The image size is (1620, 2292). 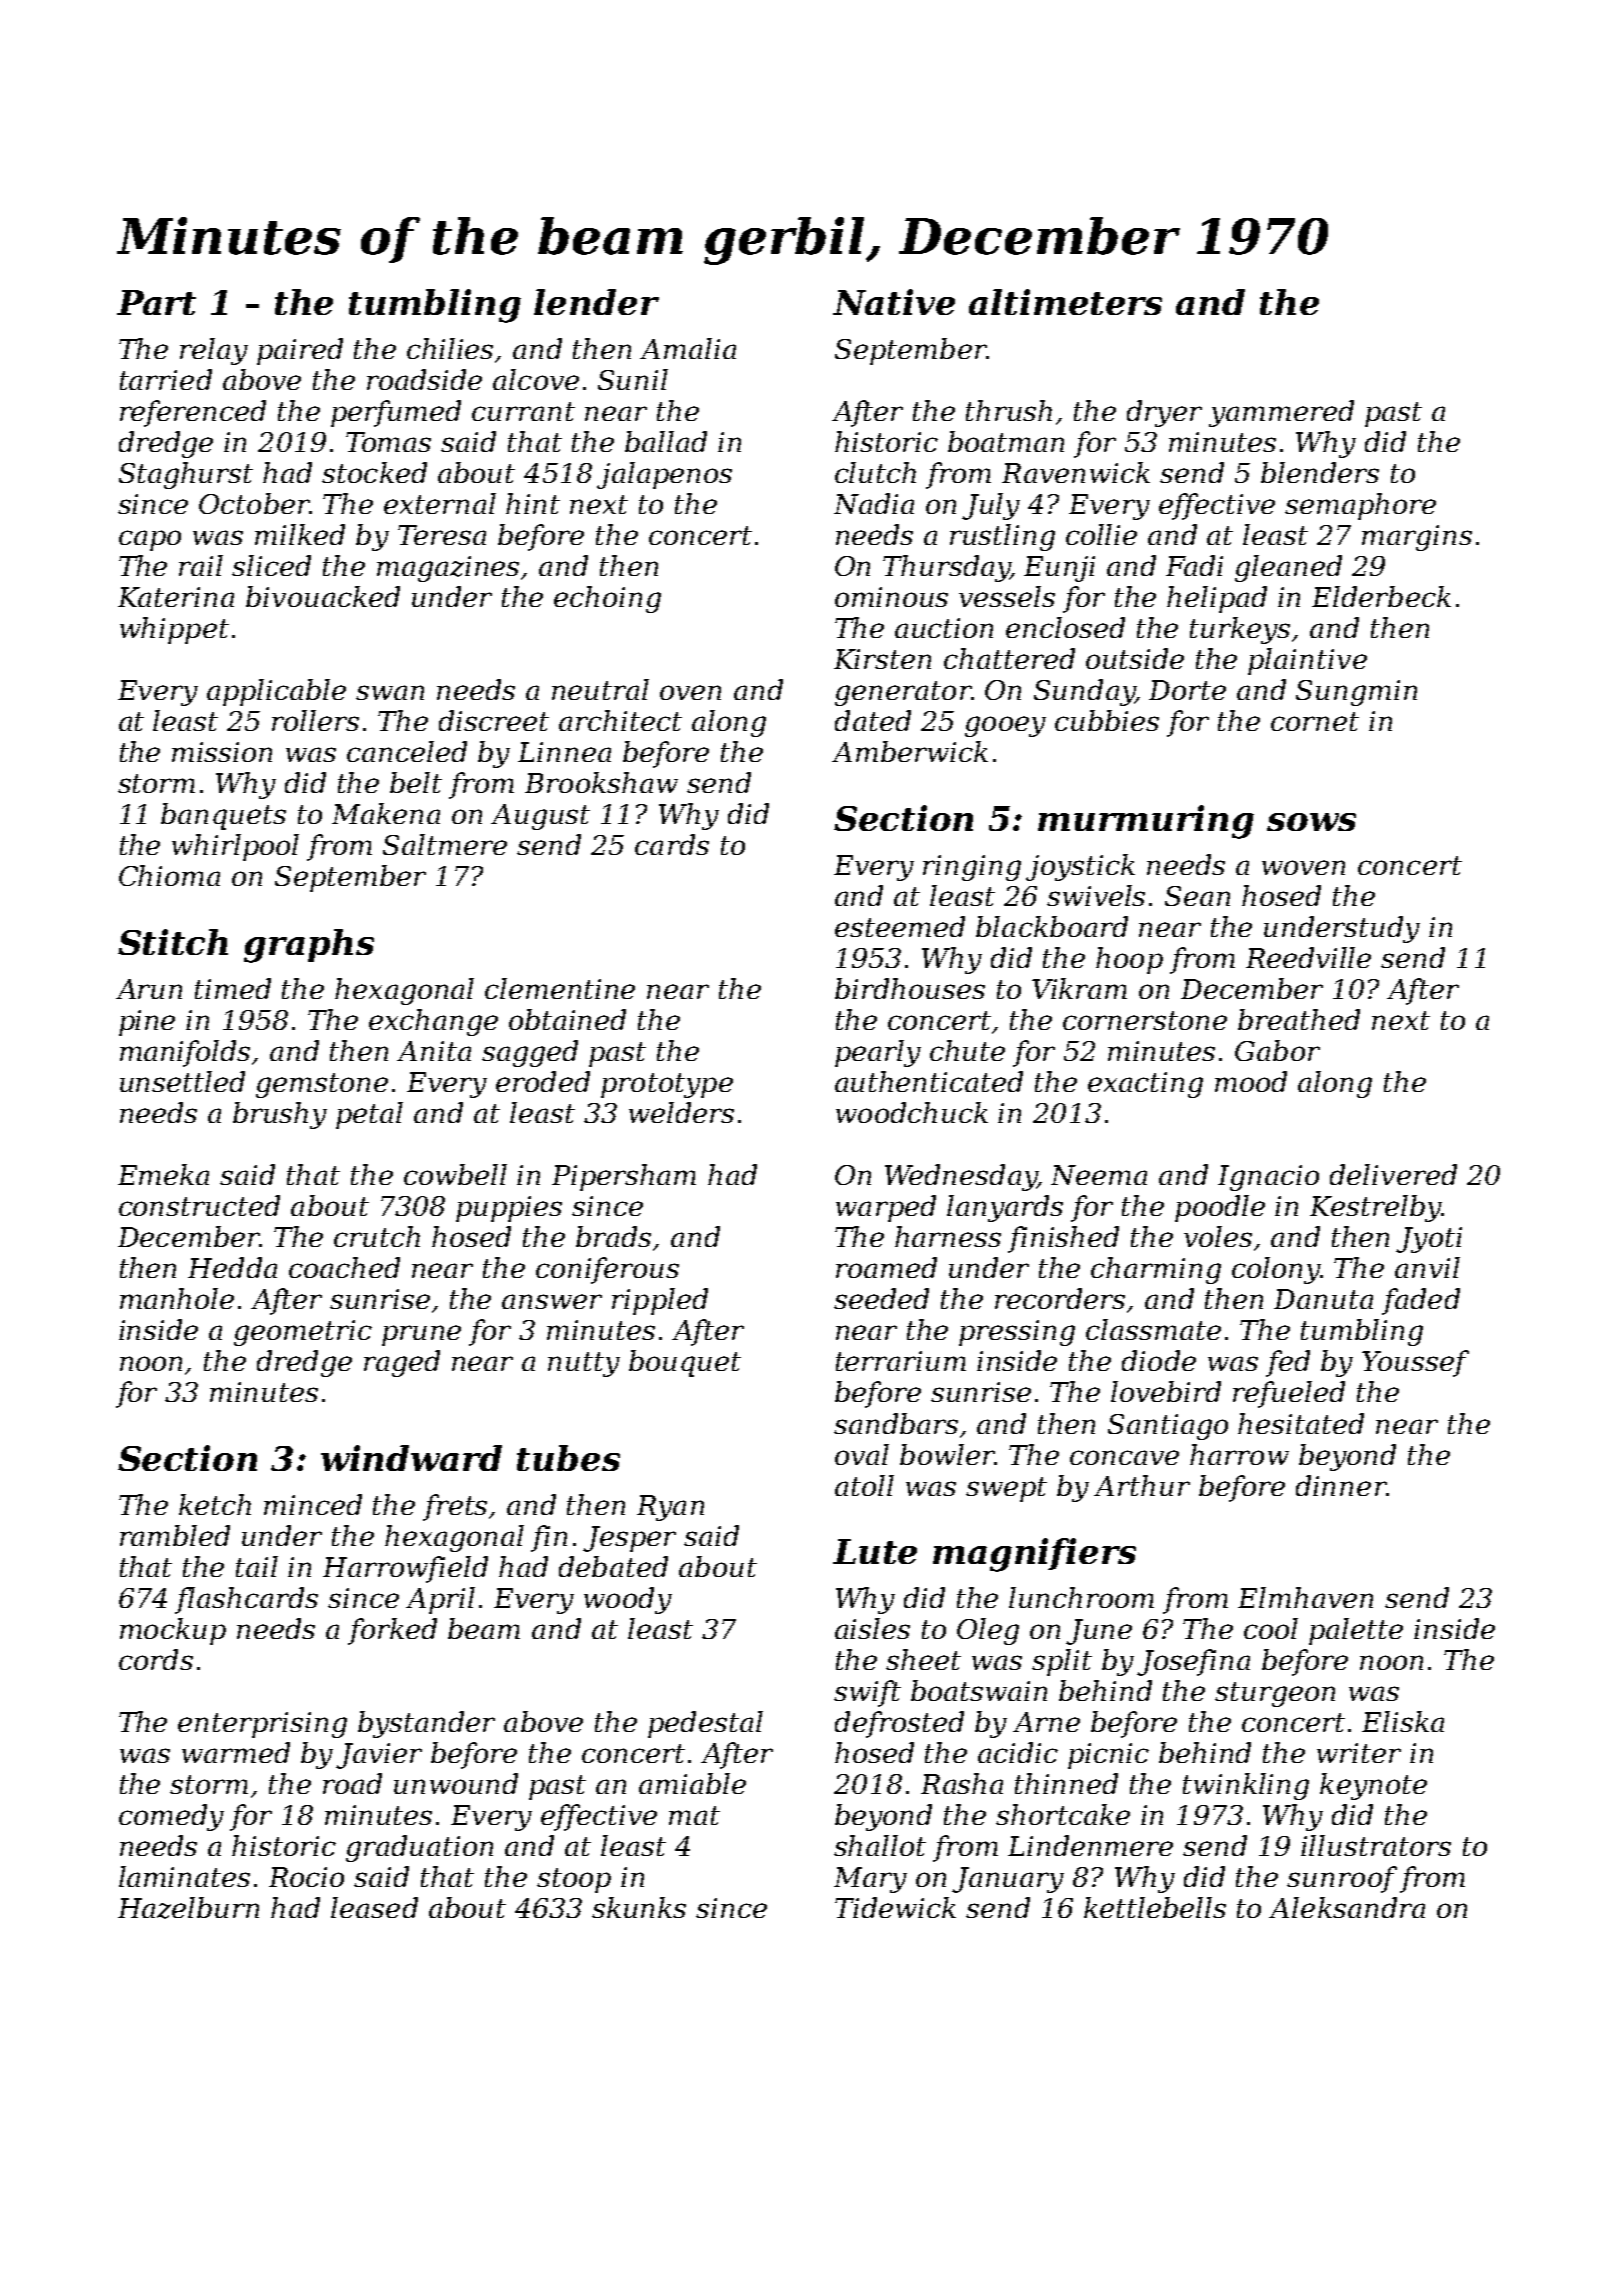 I want to click on yammered, so click(x=1281, y=413).
